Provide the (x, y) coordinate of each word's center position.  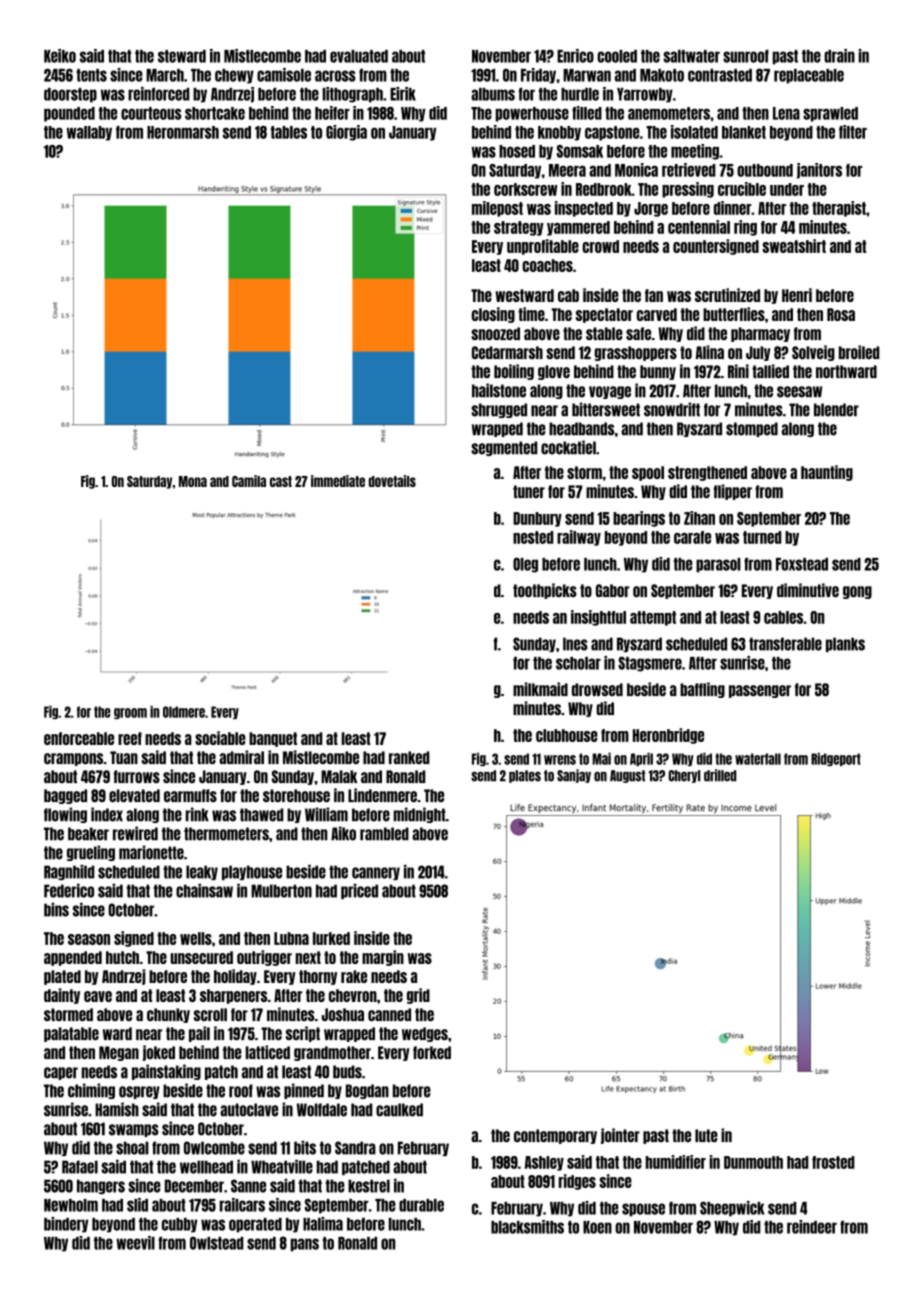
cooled (617, 56)
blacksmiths (527, 1227)
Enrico (575, 56)
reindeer (812, 1227)
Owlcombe (214, 1148)
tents (91, 75)
